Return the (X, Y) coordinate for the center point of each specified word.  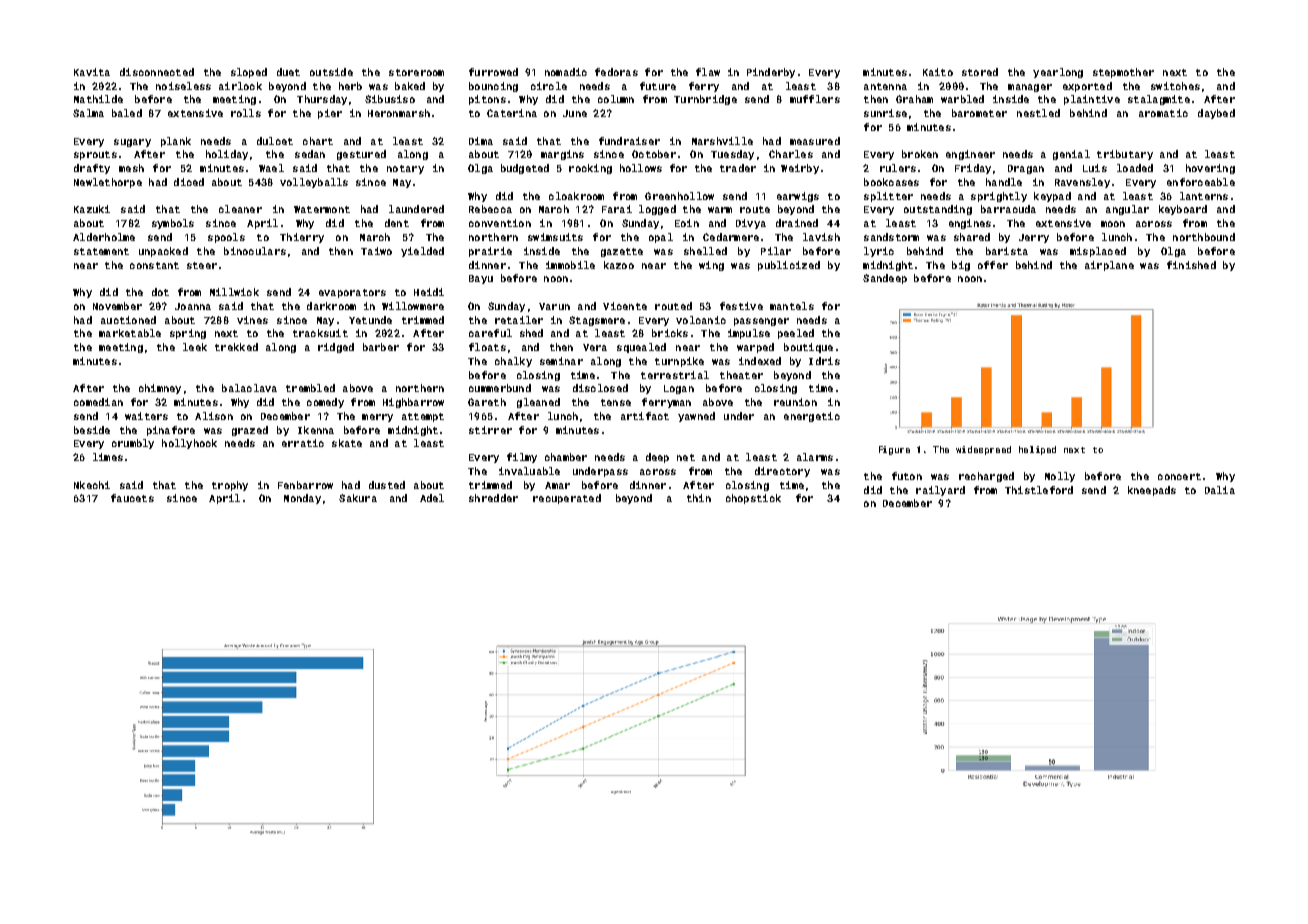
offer (993, 265)
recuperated (567, 499)
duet (288, 72)
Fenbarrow (305, 485)
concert (1179, 476)
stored (980, 72)
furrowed (493, 72)
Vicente (625, 306)
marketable (130, 333)
